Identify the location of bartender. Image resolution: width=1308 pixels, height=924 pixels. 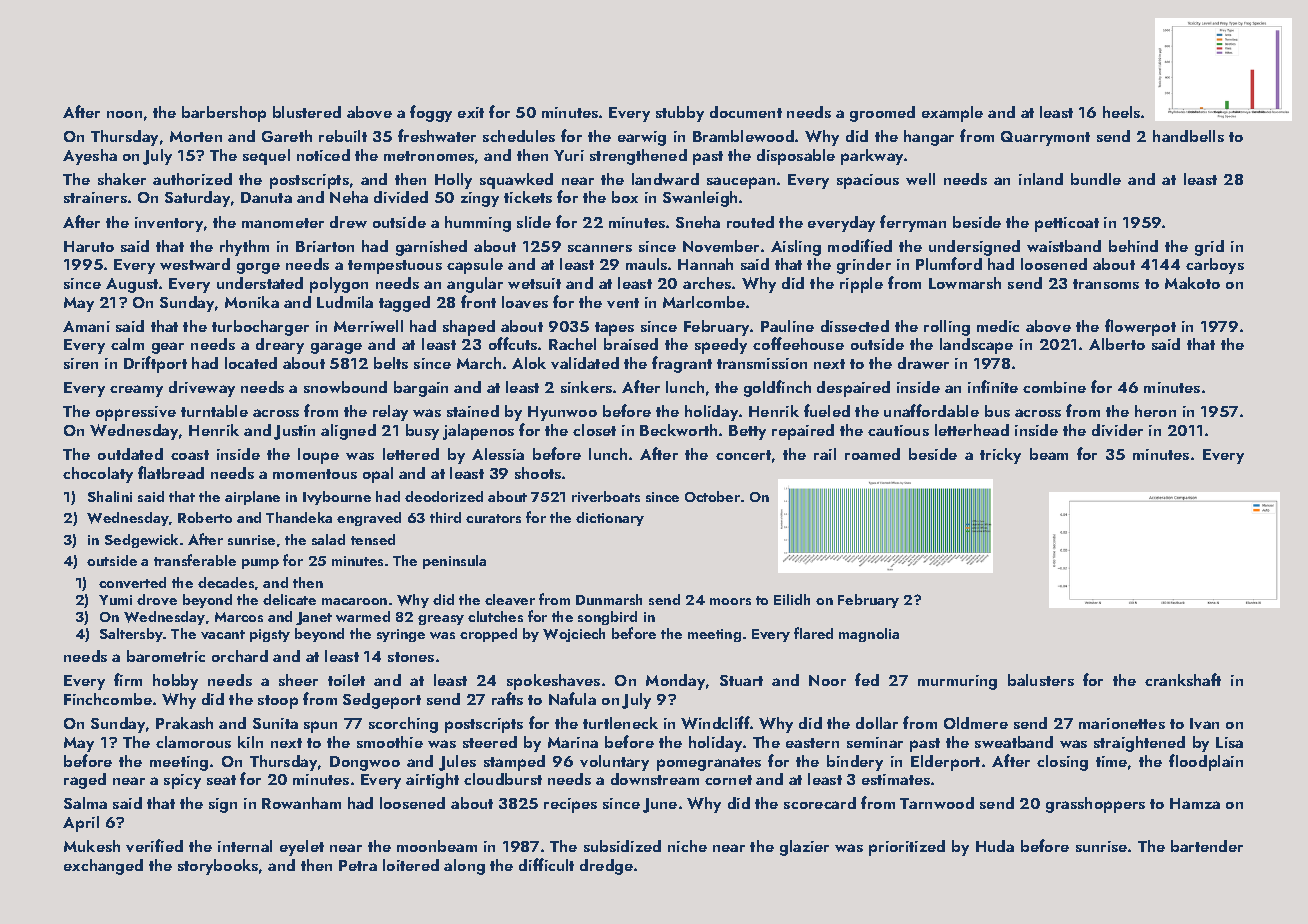
(1207, 846).
